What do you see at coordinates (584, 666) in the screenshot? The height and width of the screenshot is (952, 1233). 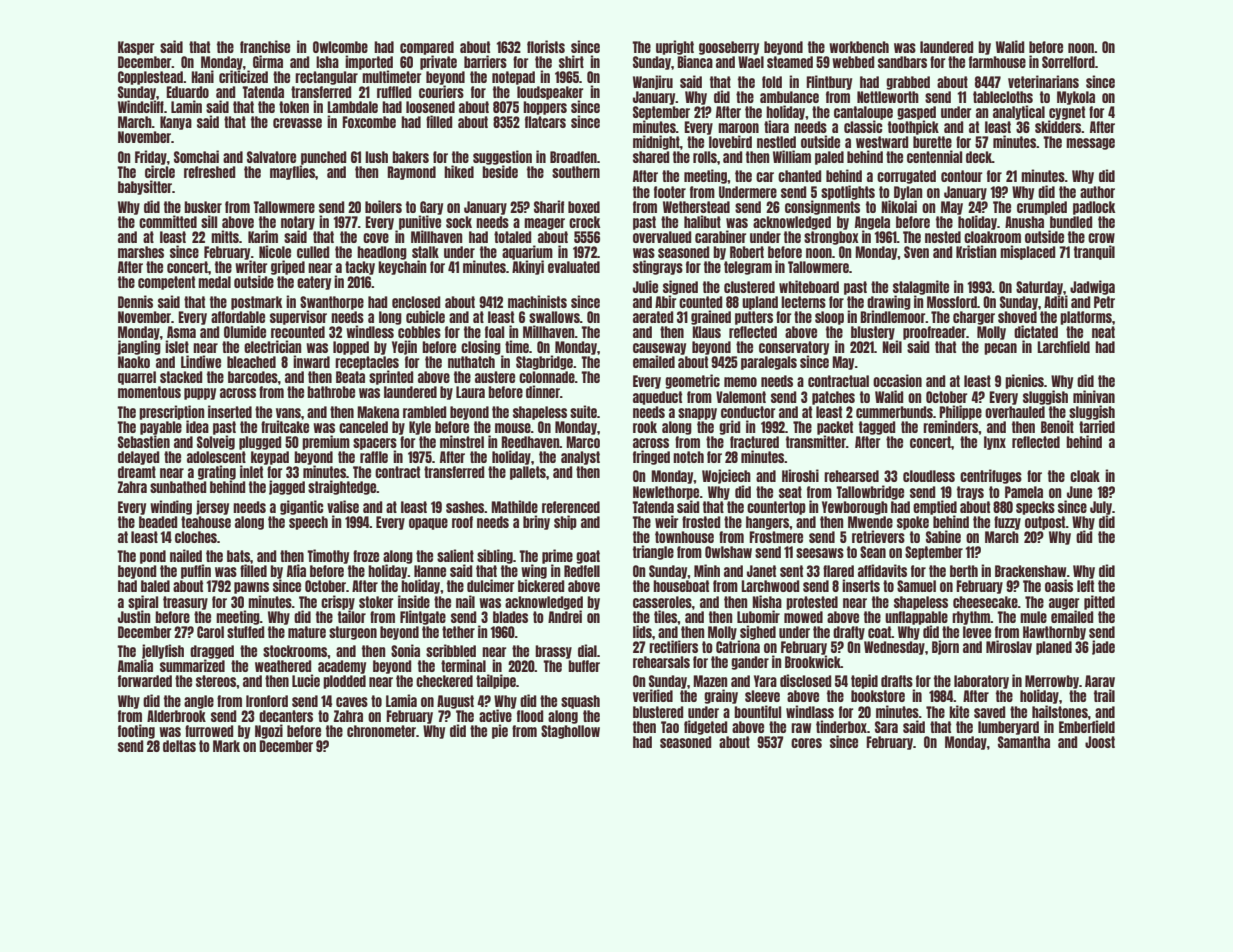 I see `buffer` at bounding box center [584, 666].
